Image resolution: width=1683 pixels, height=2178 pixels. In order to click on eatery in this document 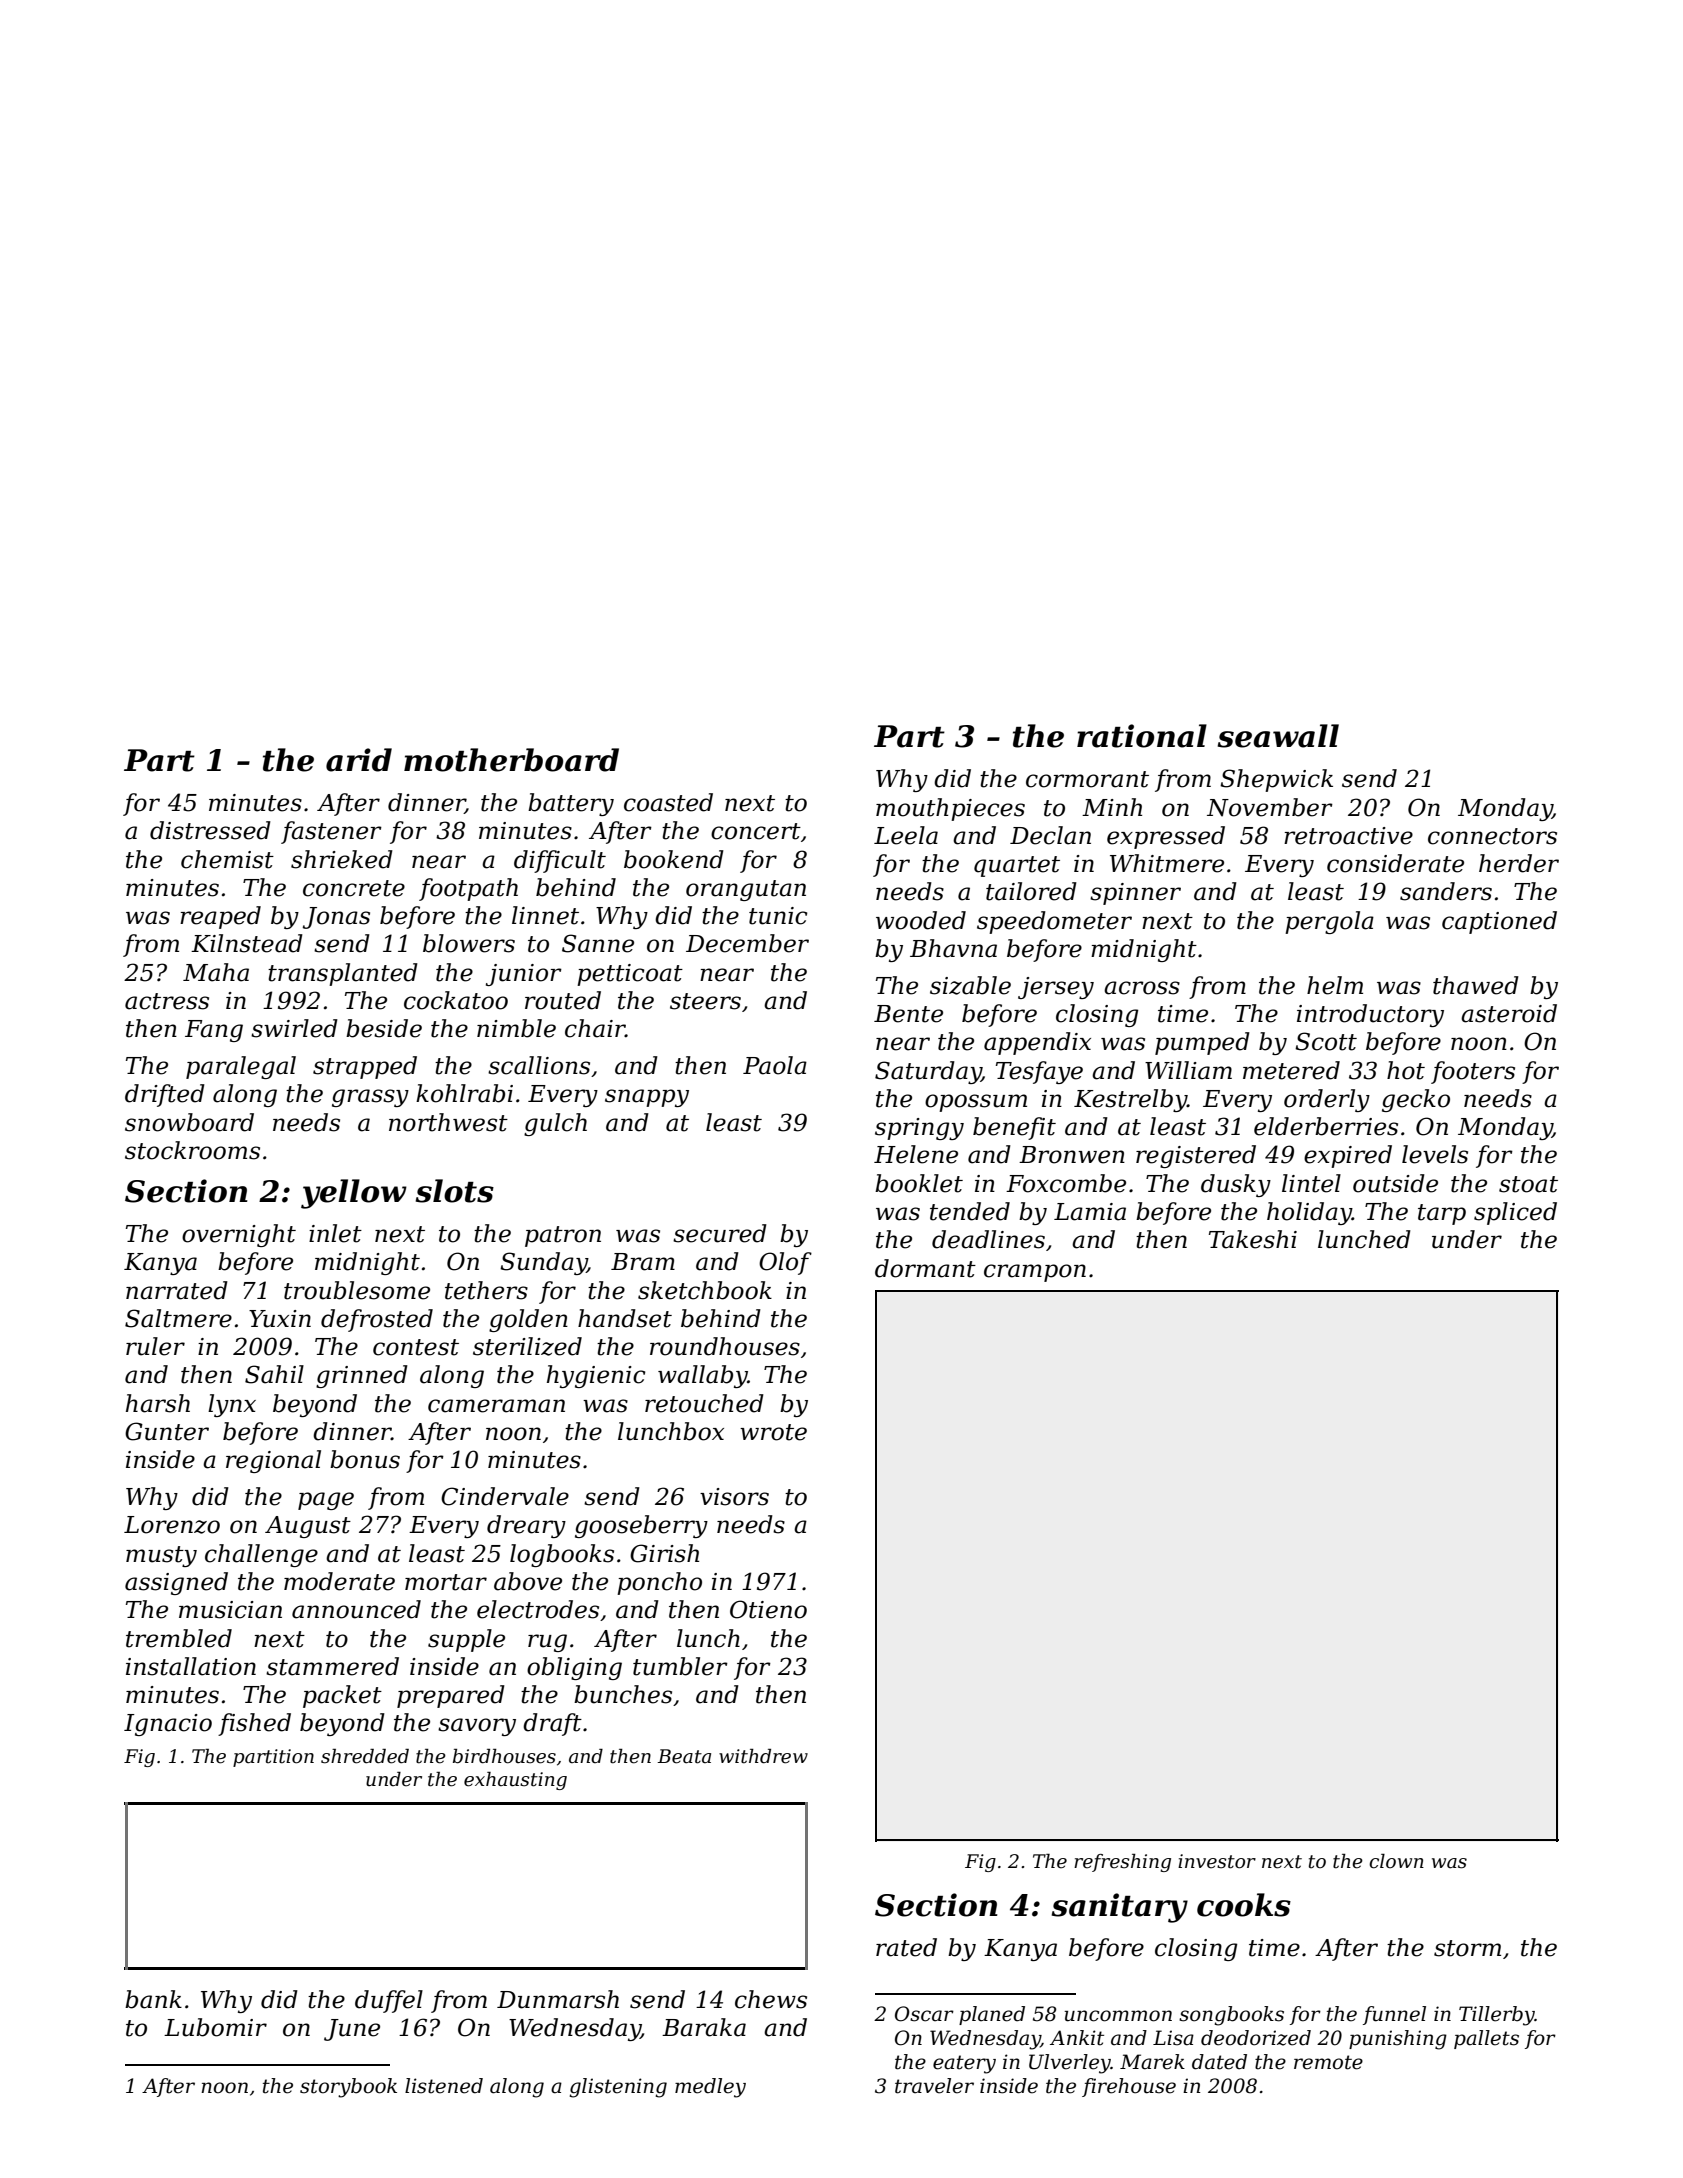, I will do `click(964, 2064)`.
